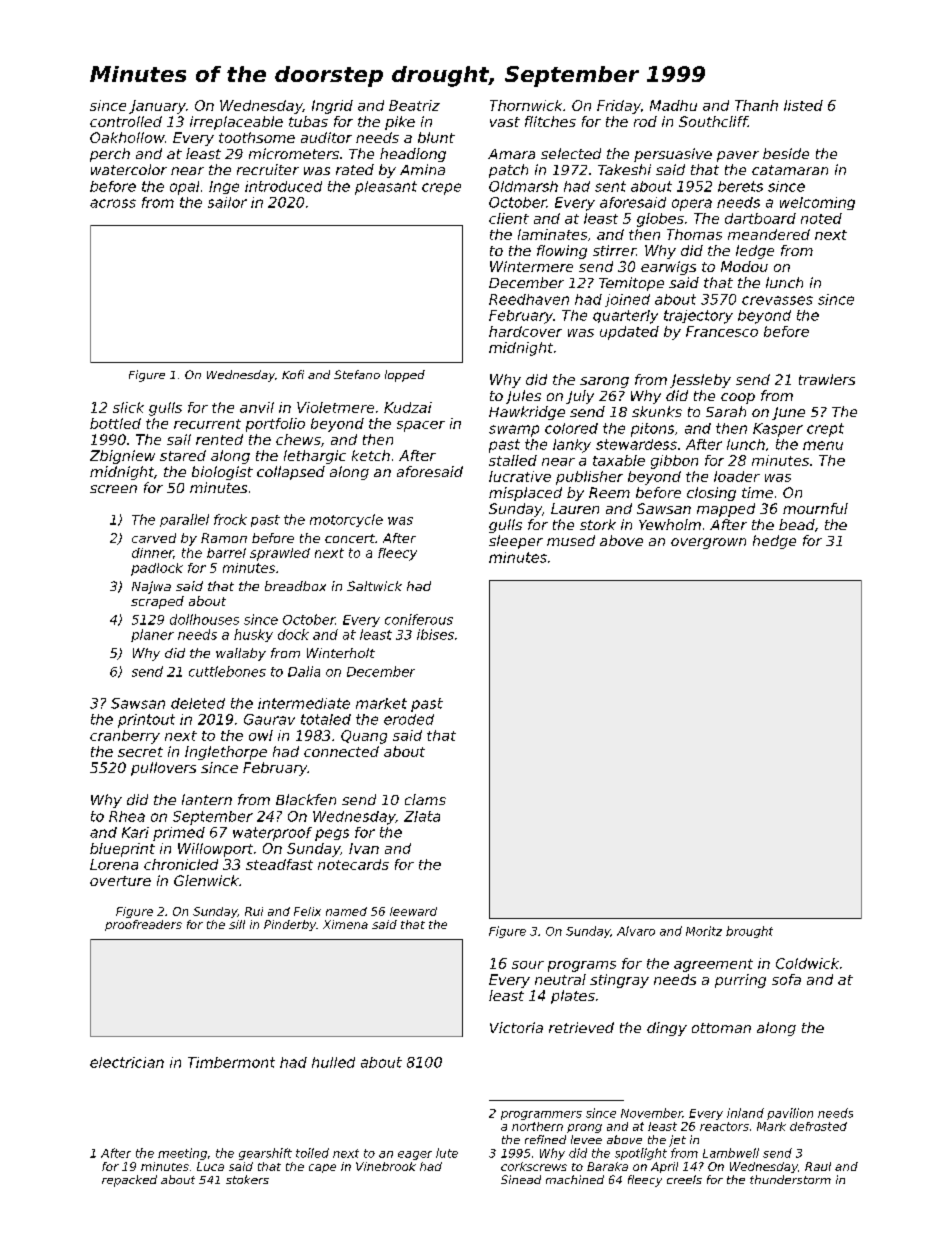  What do you see at coordinates (520, 476) in the screenshot?
I see `lucrative` at bounding box center [520, 476].
